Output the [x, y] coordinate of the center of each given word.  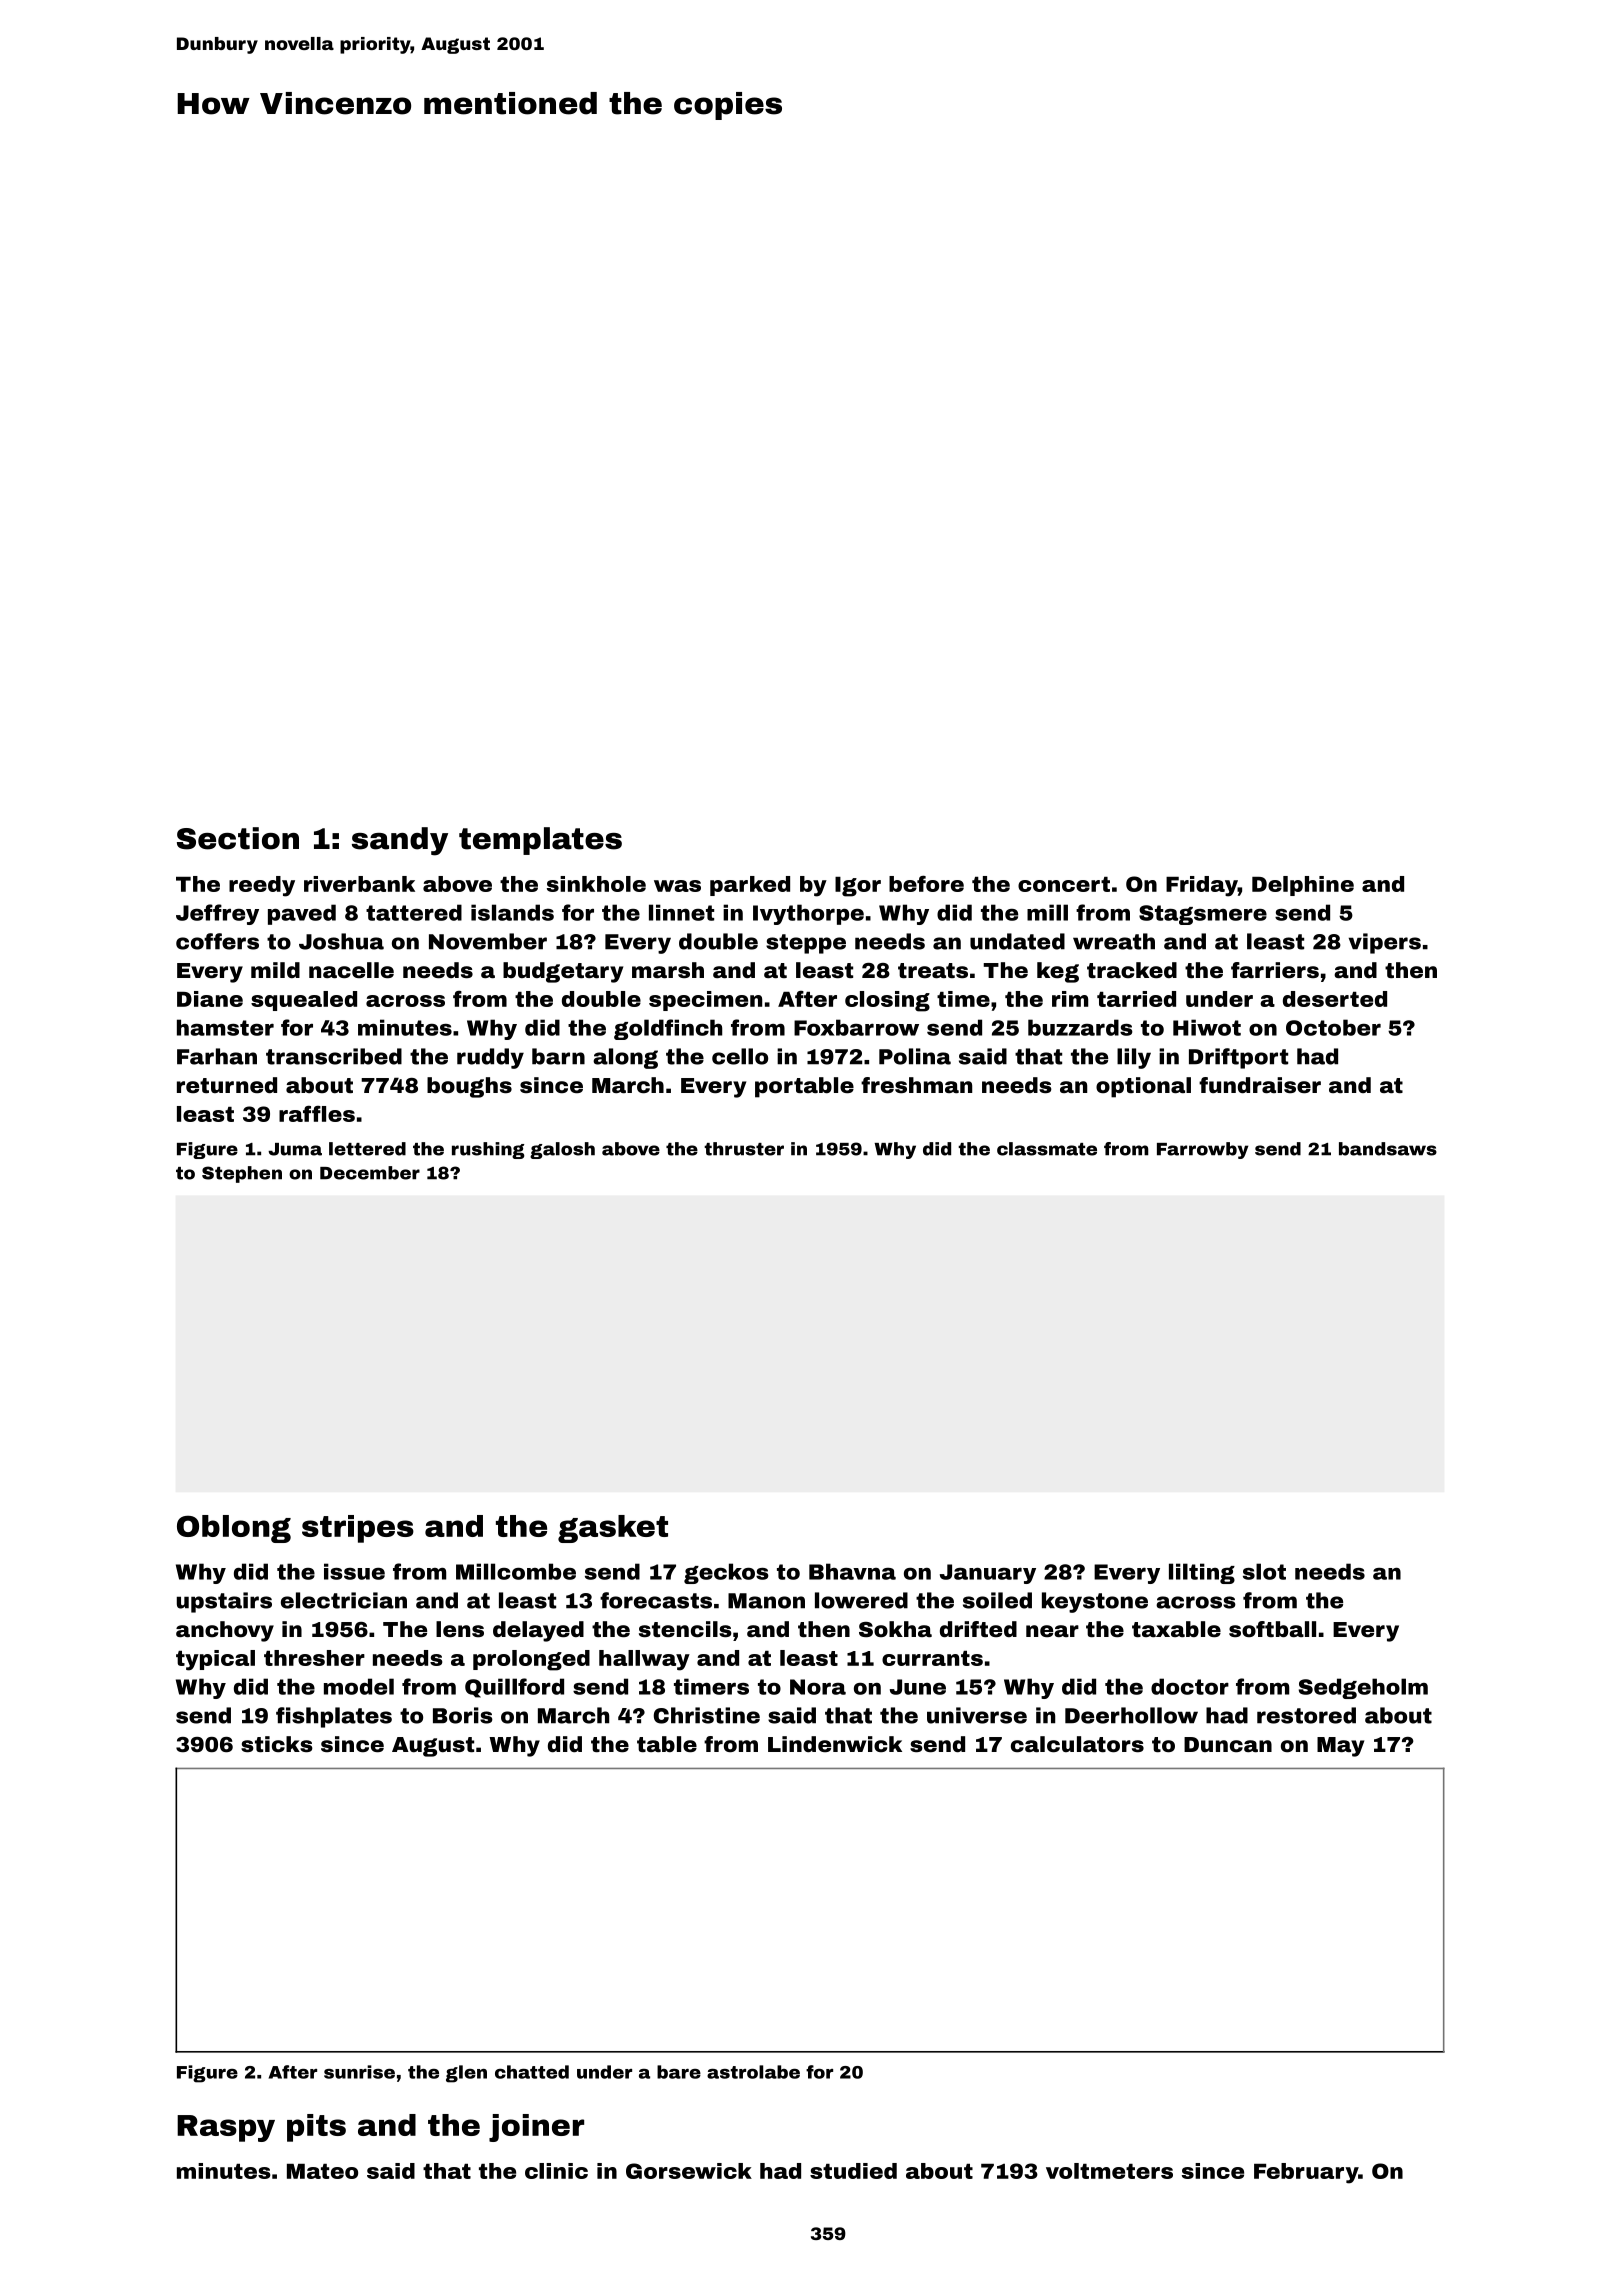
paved [302, 914]
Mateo [322, 2171]
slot [1264, 1571]
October [1333, 1027]
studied [853, 2171]
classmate [1047, 1149]
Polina [915, 1056]
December [370, 1173]
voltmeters [1109, 2171]
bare [679, 2072]
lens [460, 1629]
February [1306, 2173]
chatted [532, 2072]
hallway [644, 1660]
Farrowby [1202, 1150]
